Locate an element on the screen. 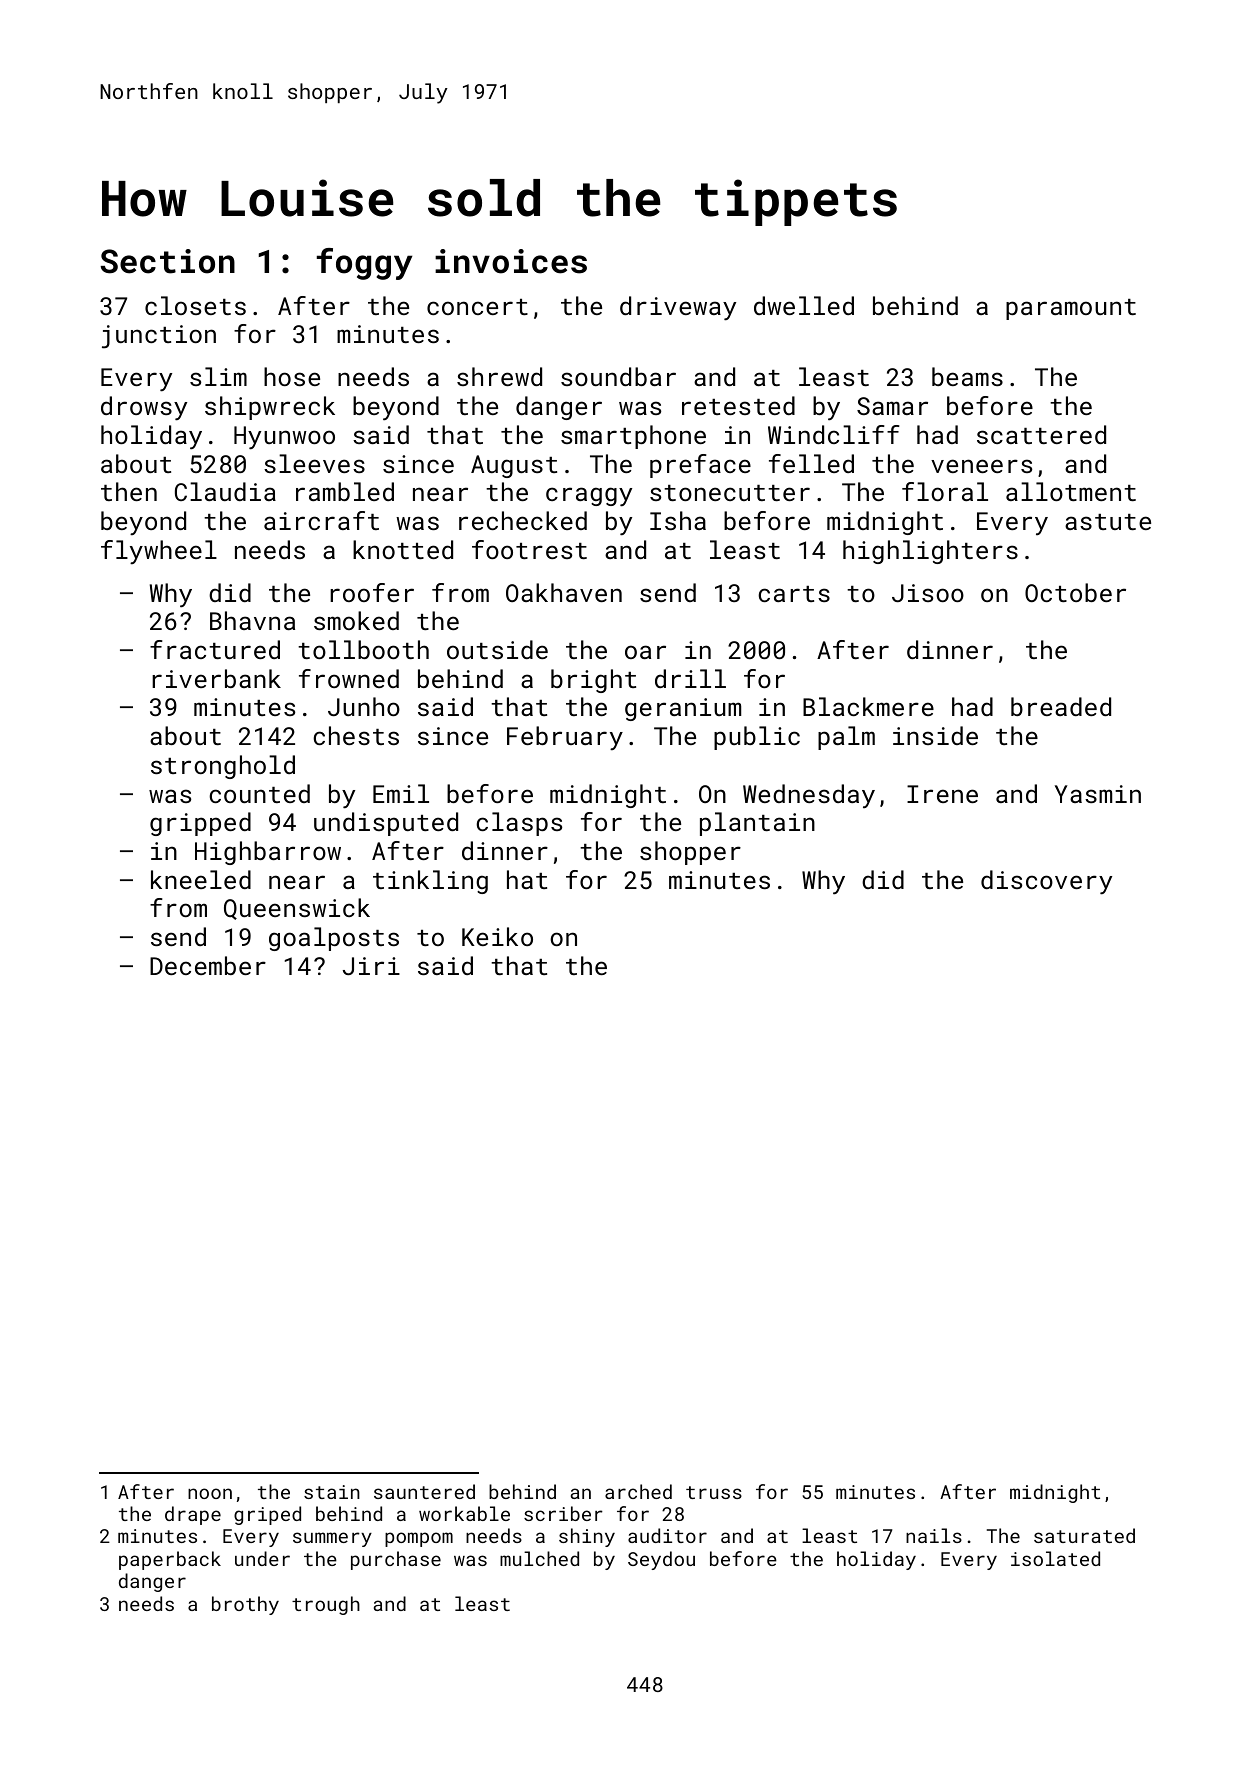 This screenshot has width=1253, height=1773. plantain is located at coordinates (757, 824).
